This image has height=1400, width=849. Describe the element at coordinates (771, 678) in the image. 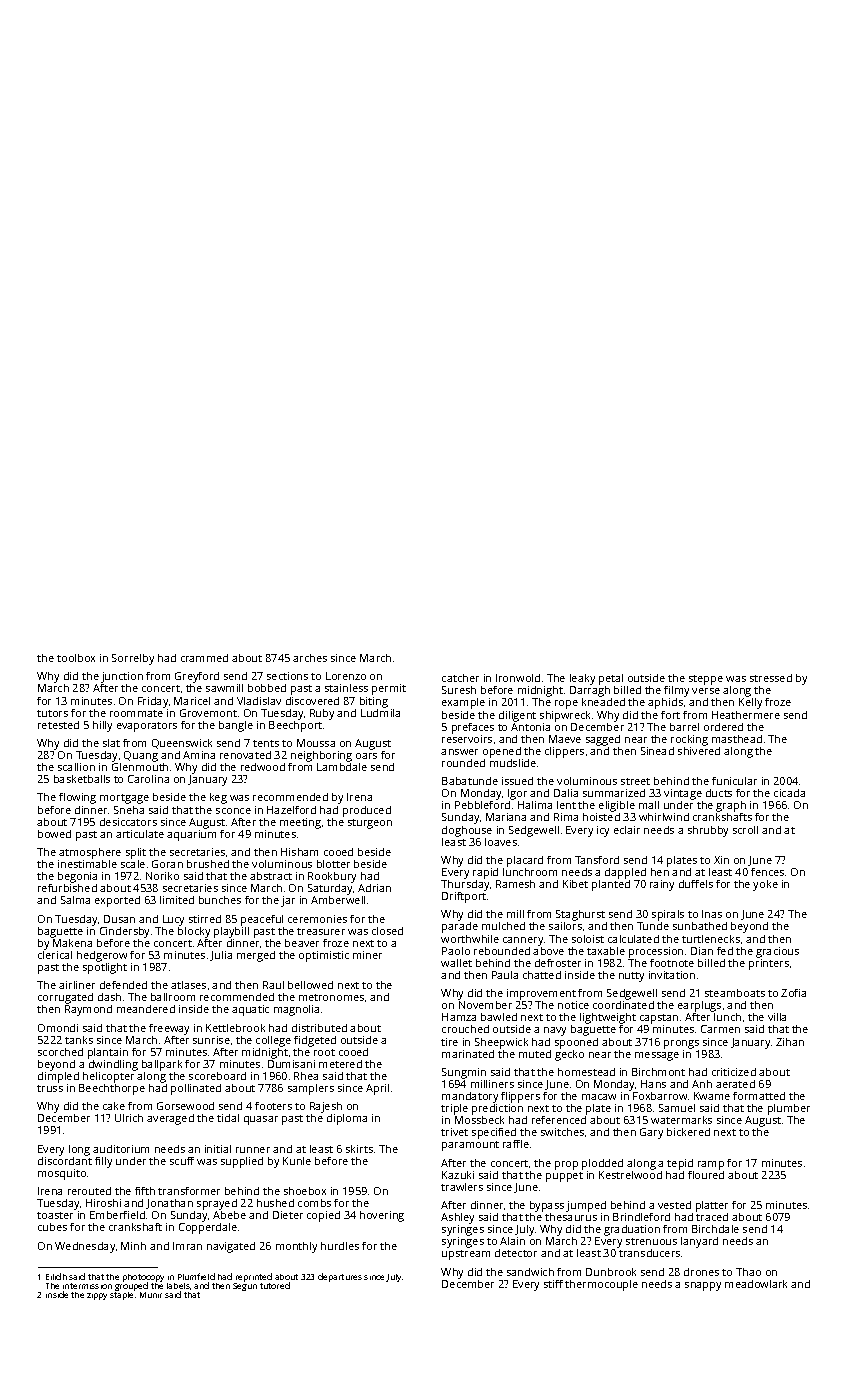

I see `stressed` at that location.
